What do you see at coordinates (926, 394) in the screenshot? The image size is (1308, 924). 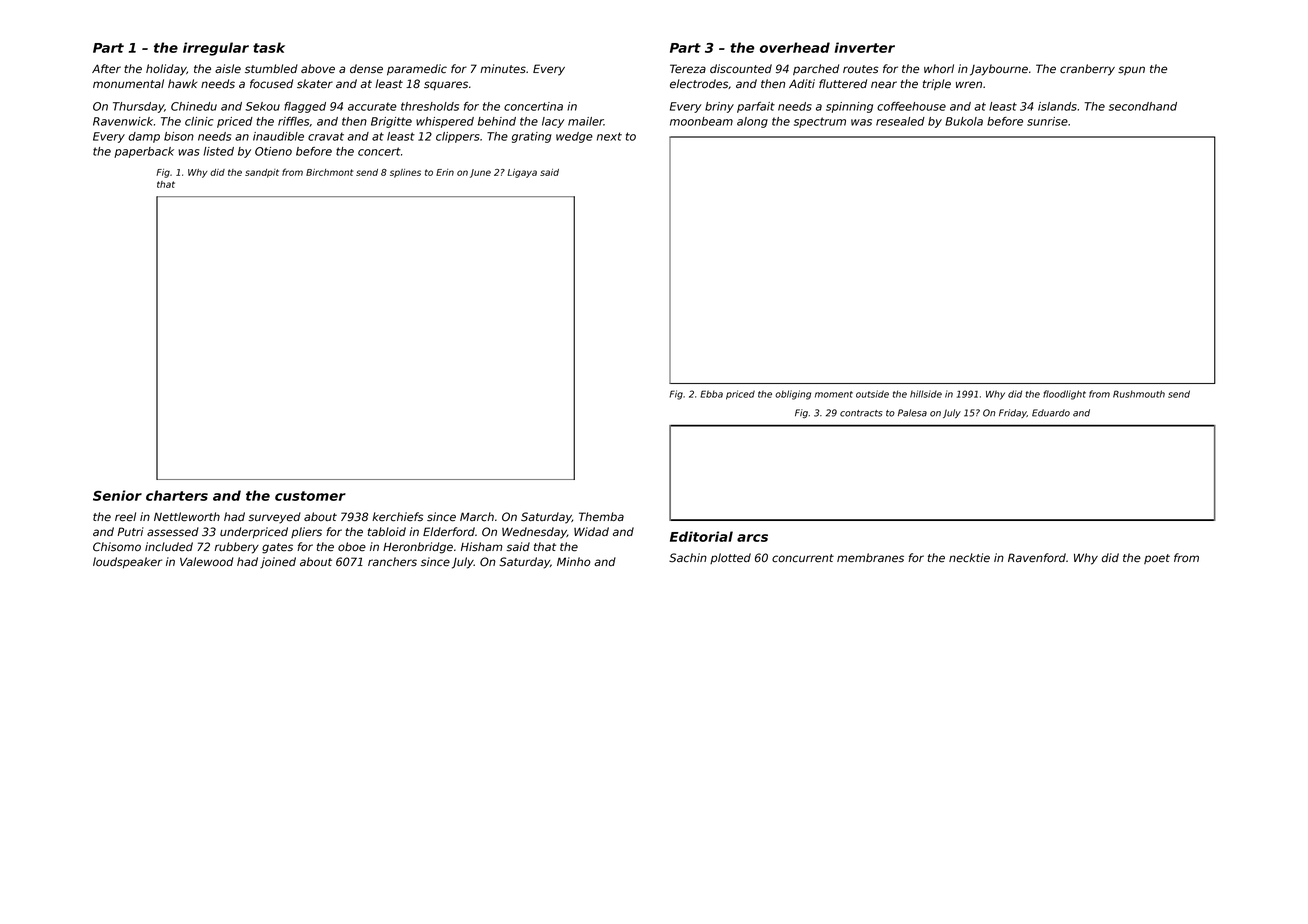 I see `hillside` at bounding box center [926, 394].
